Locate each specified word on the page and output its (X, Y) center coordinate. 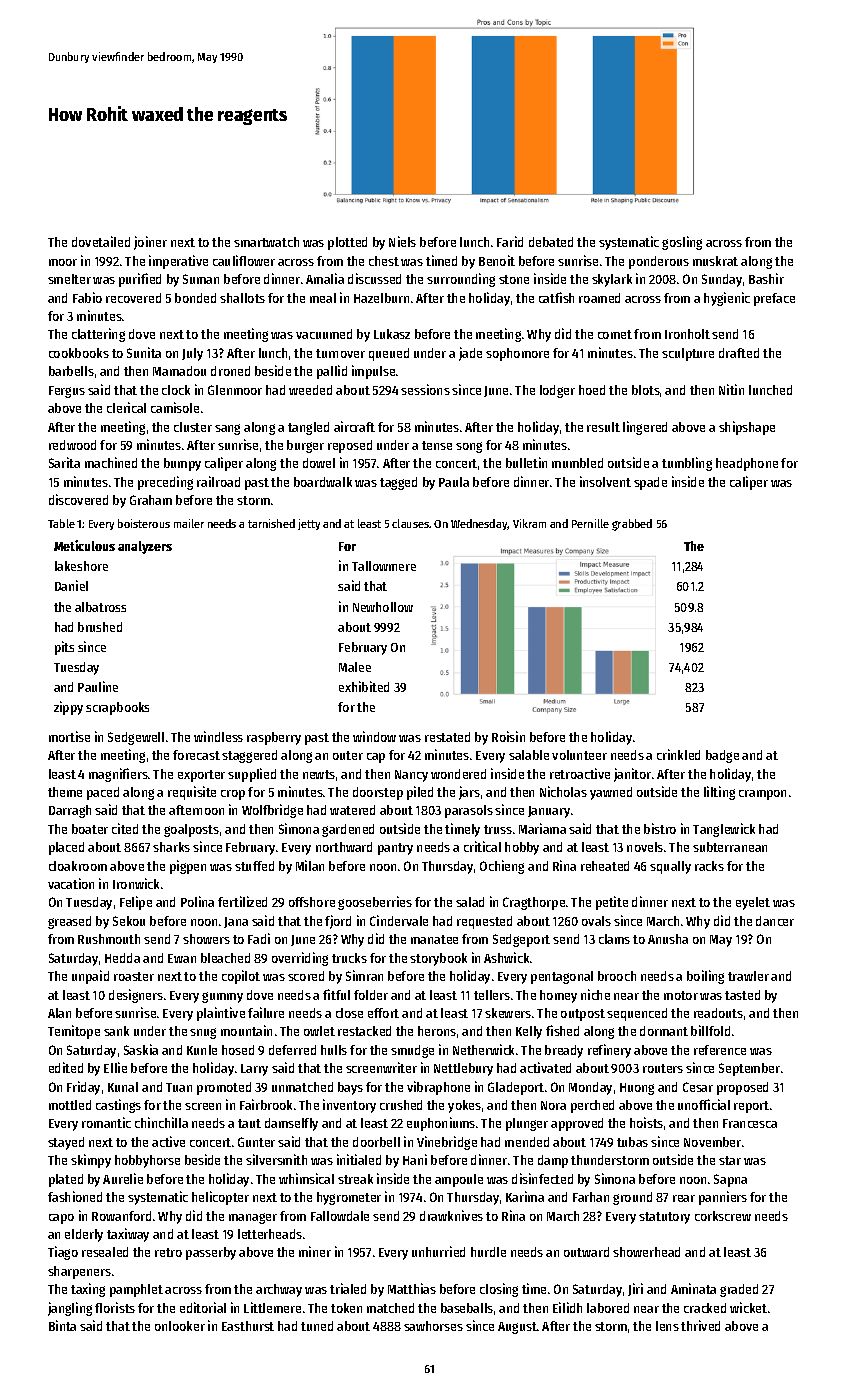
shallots (242, 298)
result (603, 427)
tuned (317, 1326)
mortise (69, 736)
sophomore (517, 354)
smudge (412, 1051)
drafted (739, 353)
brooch (617, 976)
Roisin (508, 736)
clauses (410, 523)
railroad (218, 481)
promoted (224, 1088)
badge (722, 756)
